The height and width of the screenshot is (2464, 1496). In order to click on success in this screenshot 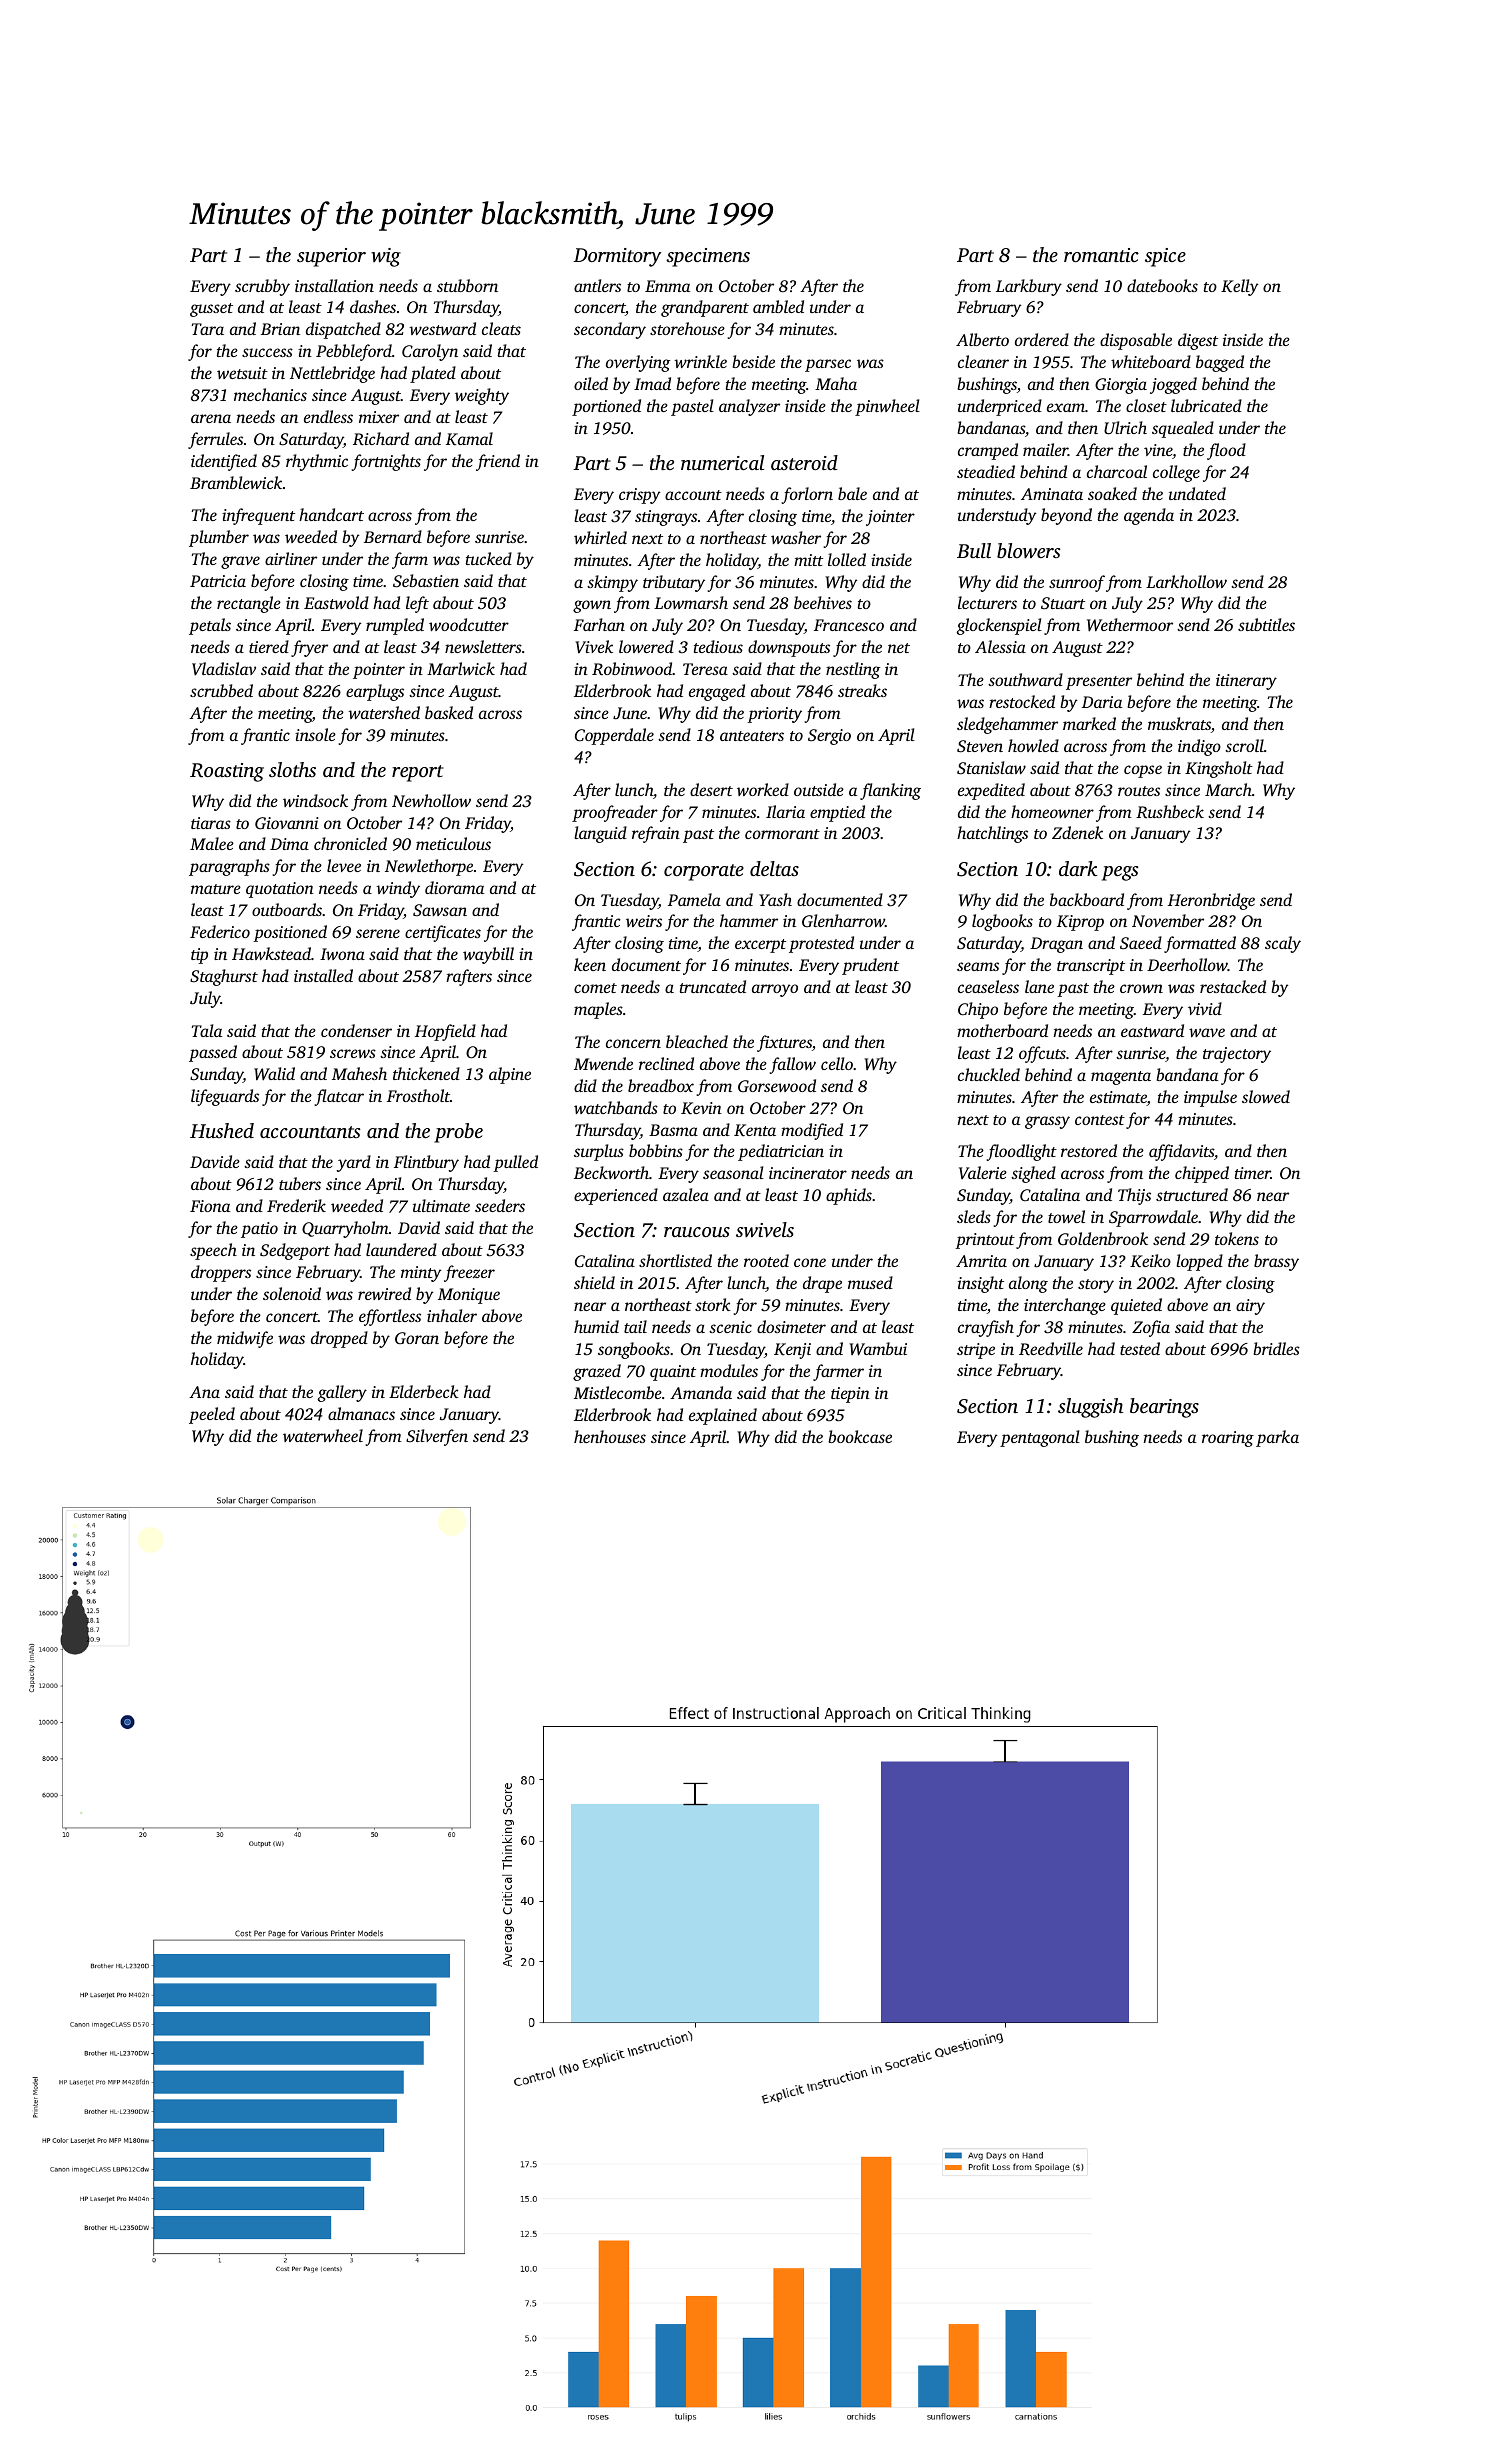, I will do `click(267, 352)`.
